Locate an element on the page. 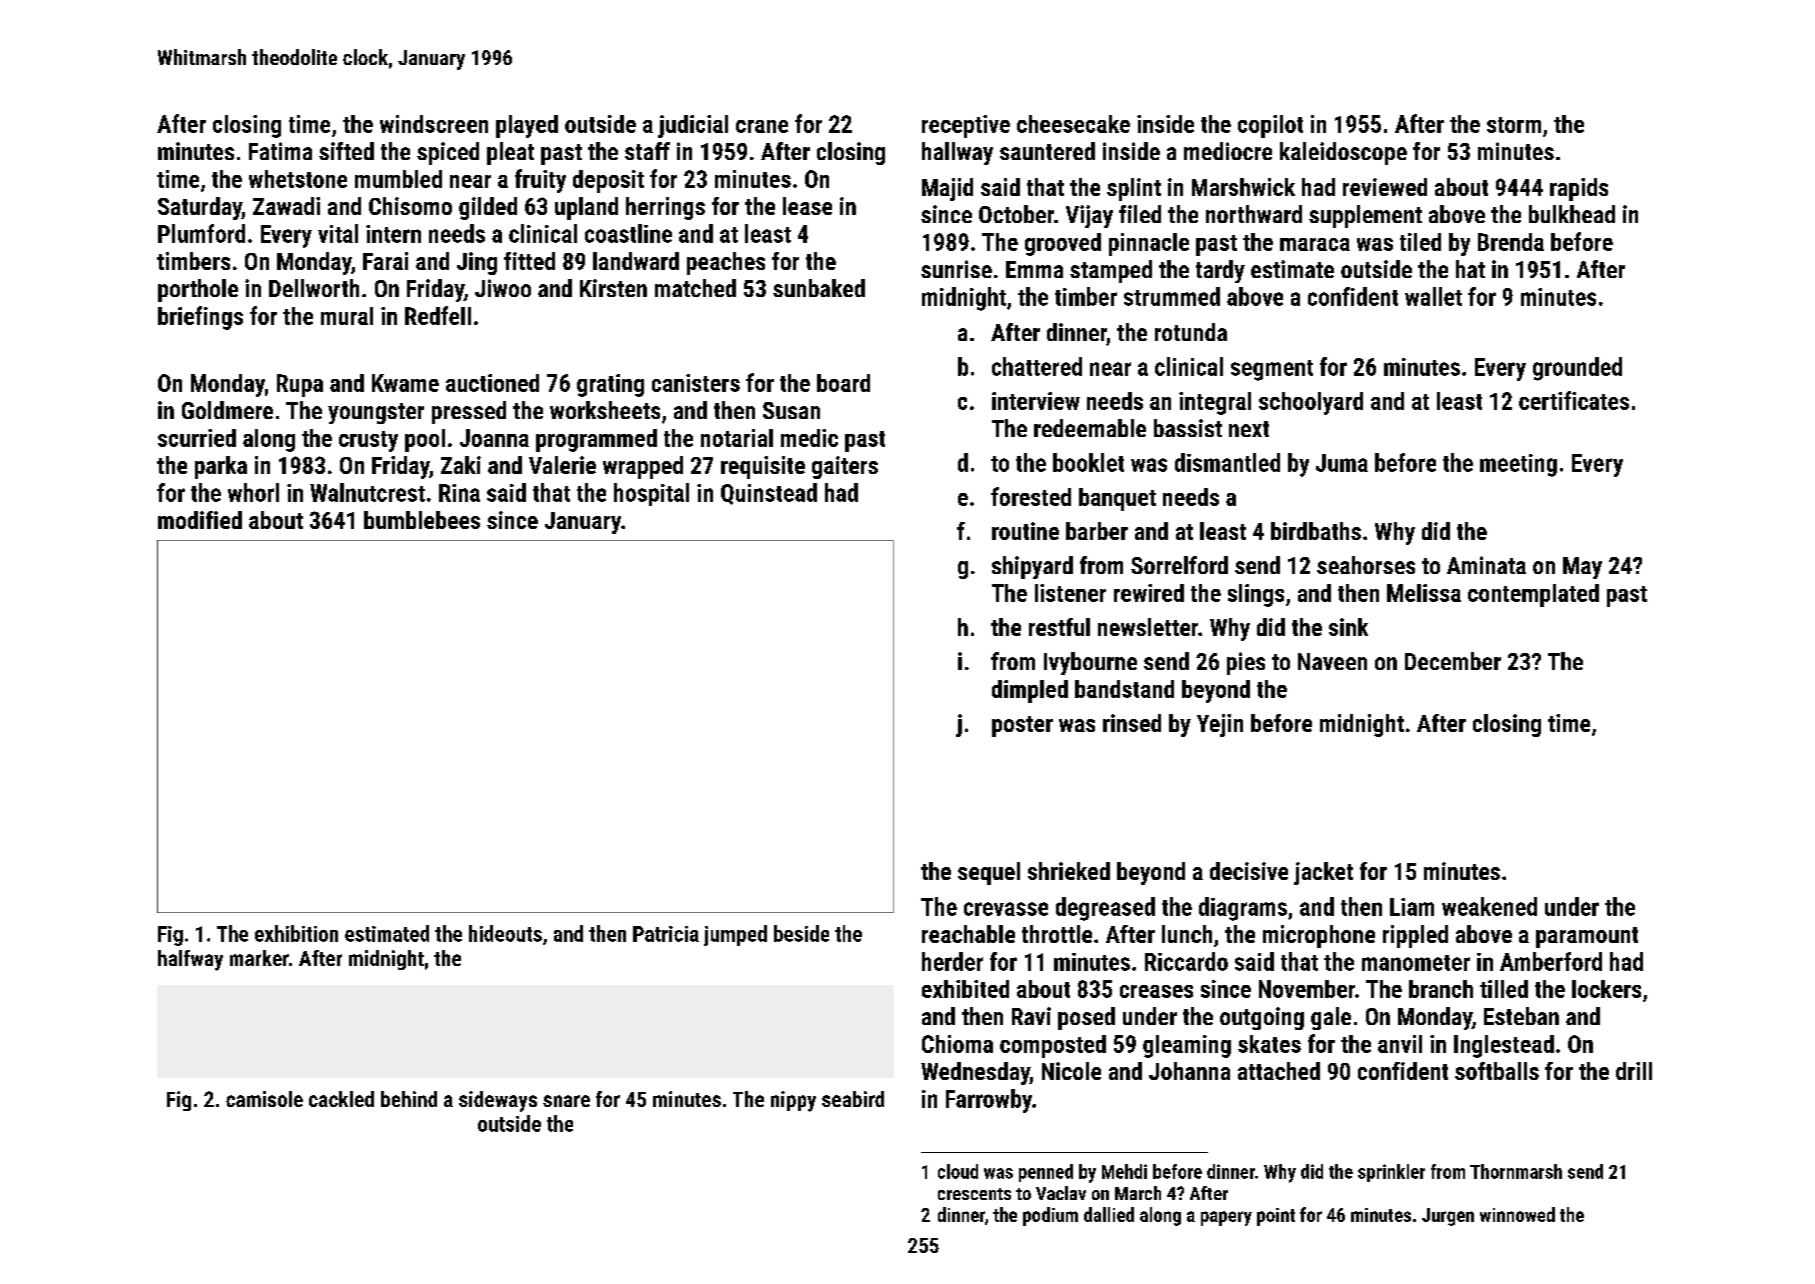 The height and width of the page is (1284, 1815). gilded is located at coordinates (488, 208).
